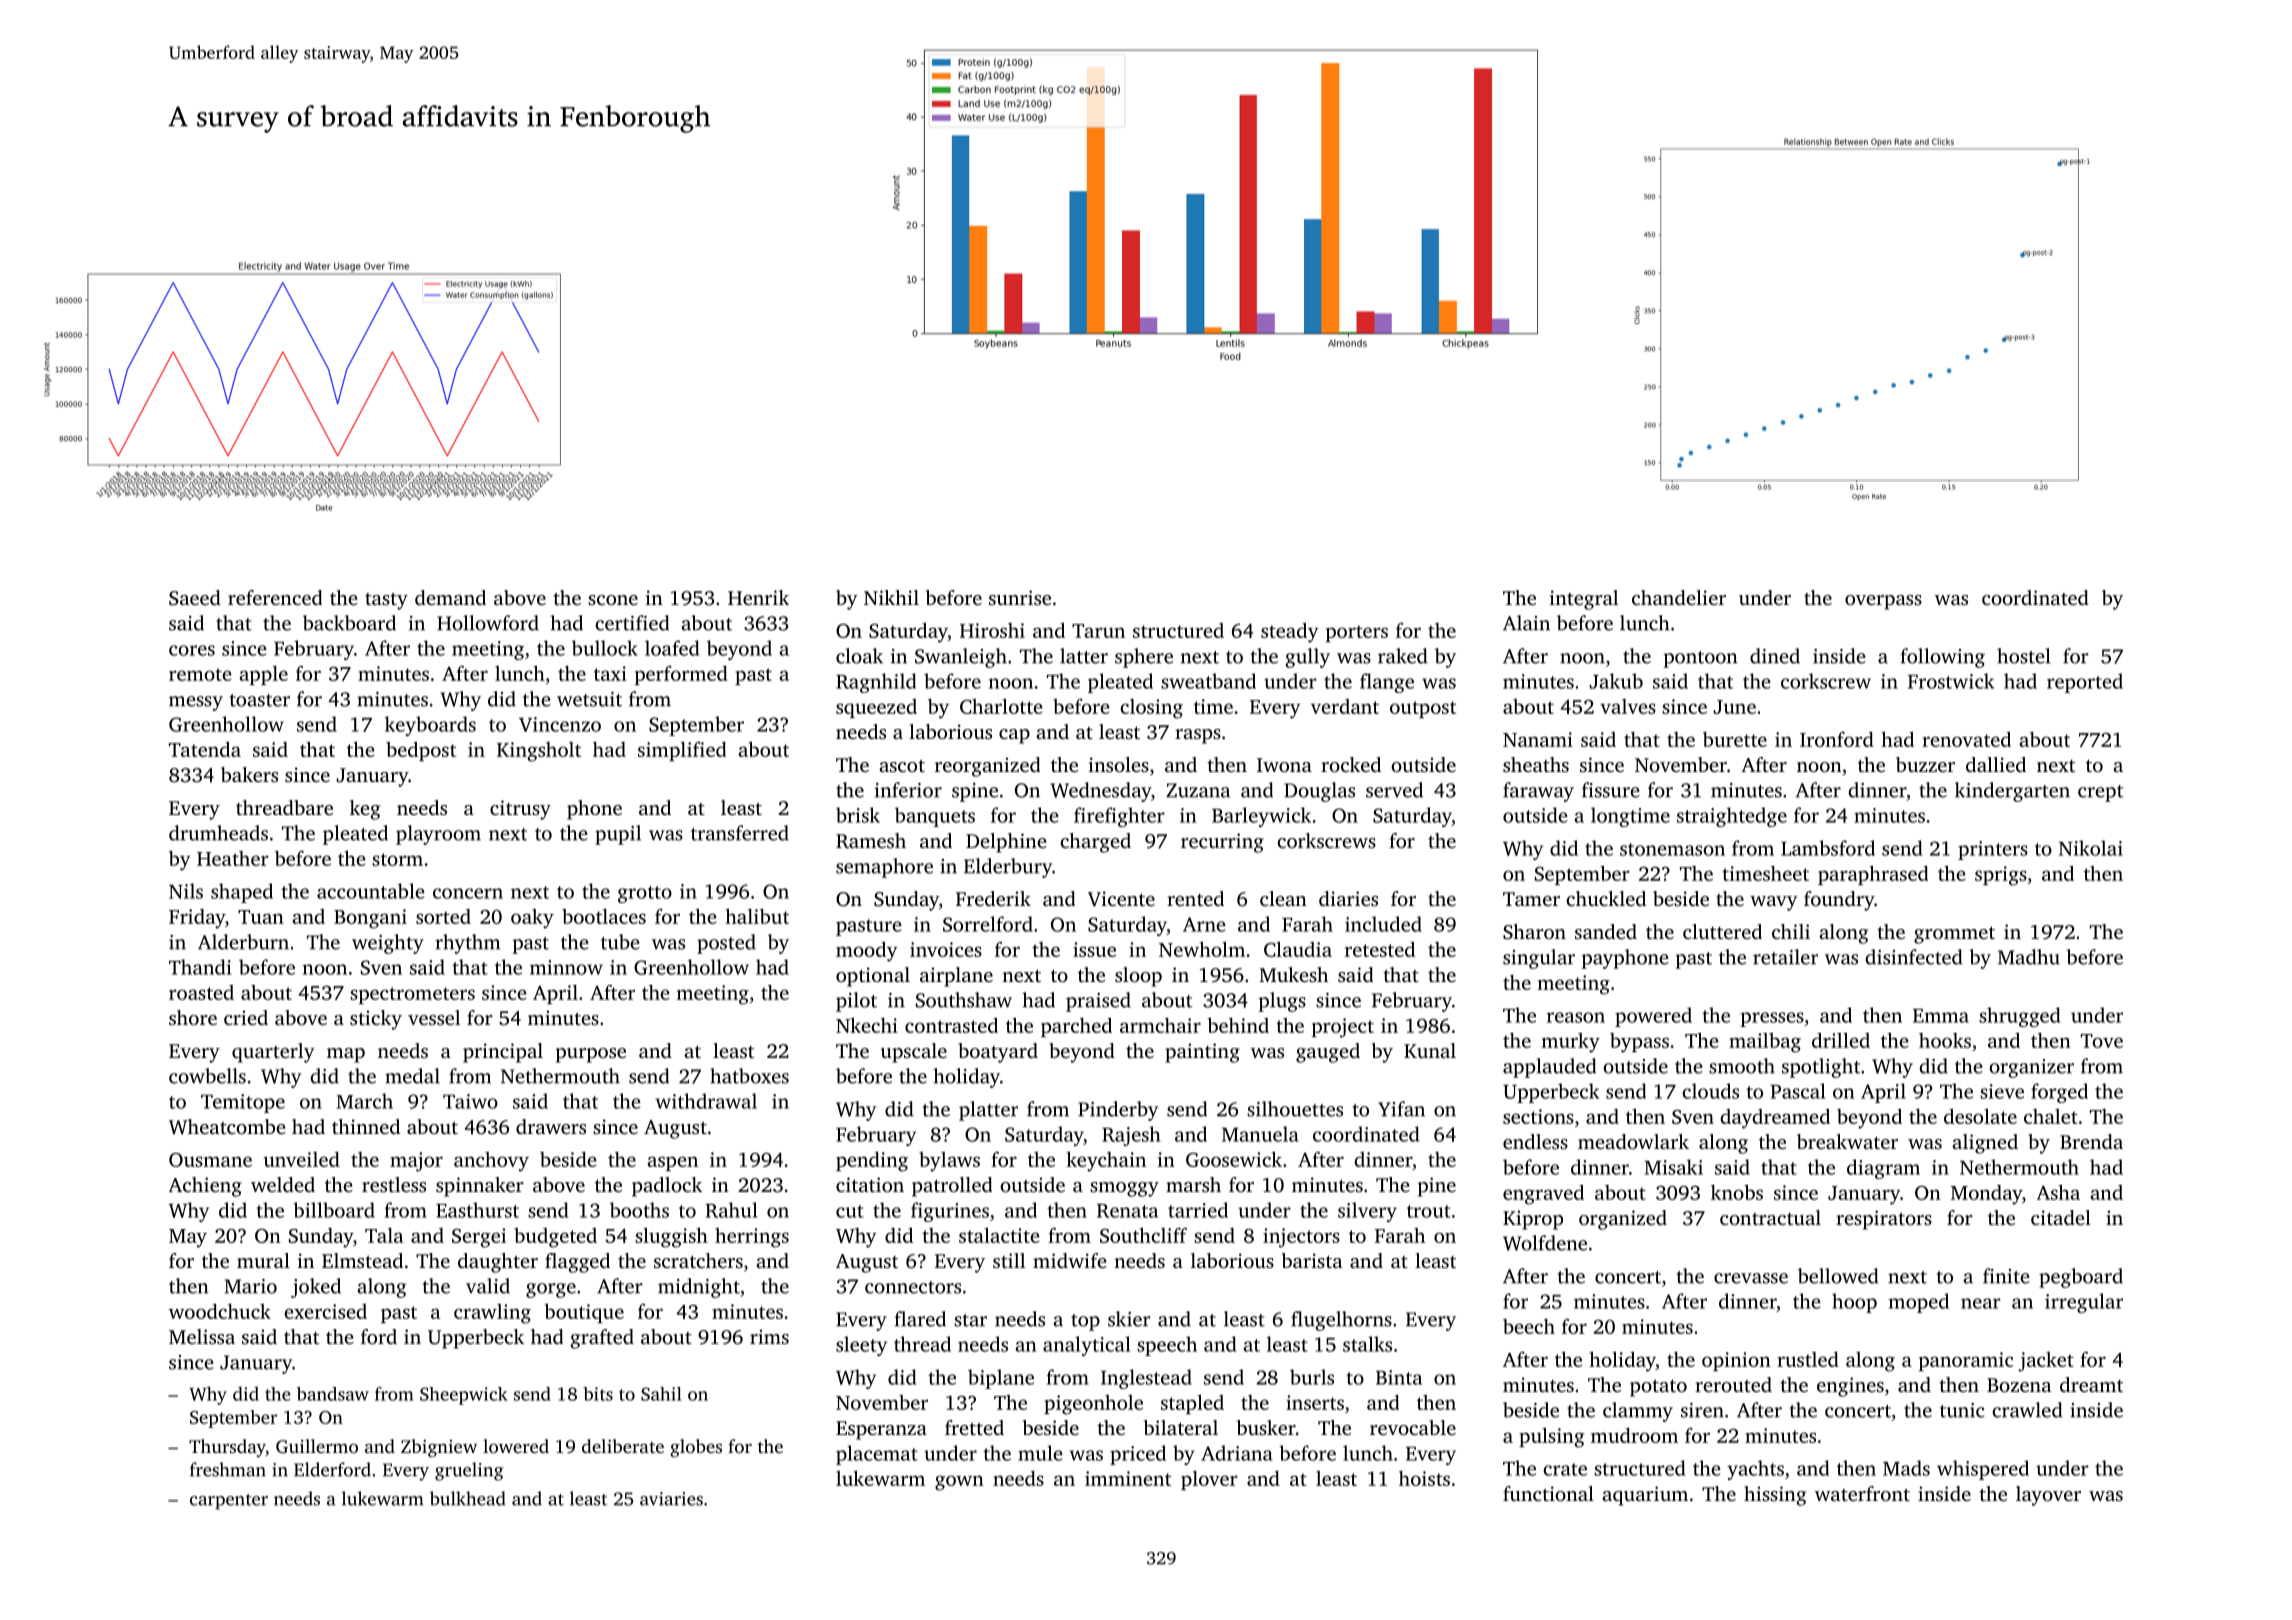  What do you see at coordinates (591, 1055) in the document?
I see `purpose` at bounding box center [591, 1055].
